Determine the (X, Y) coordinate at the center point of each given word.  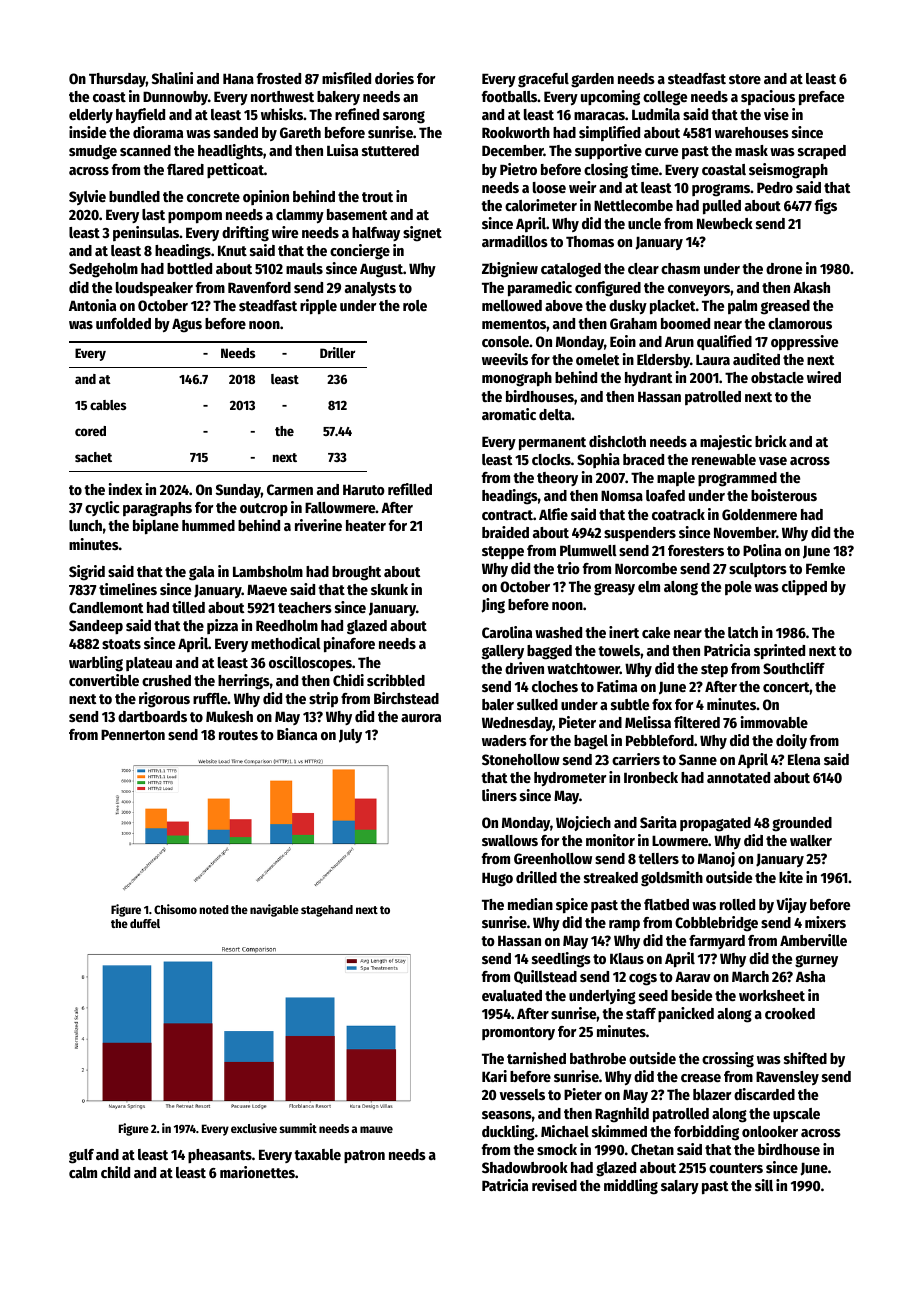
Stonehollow (521, 759)
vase (773, 461)
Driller (337, 352)
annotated (738, 777)
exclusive (254, 1128)
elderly (91, 116)
